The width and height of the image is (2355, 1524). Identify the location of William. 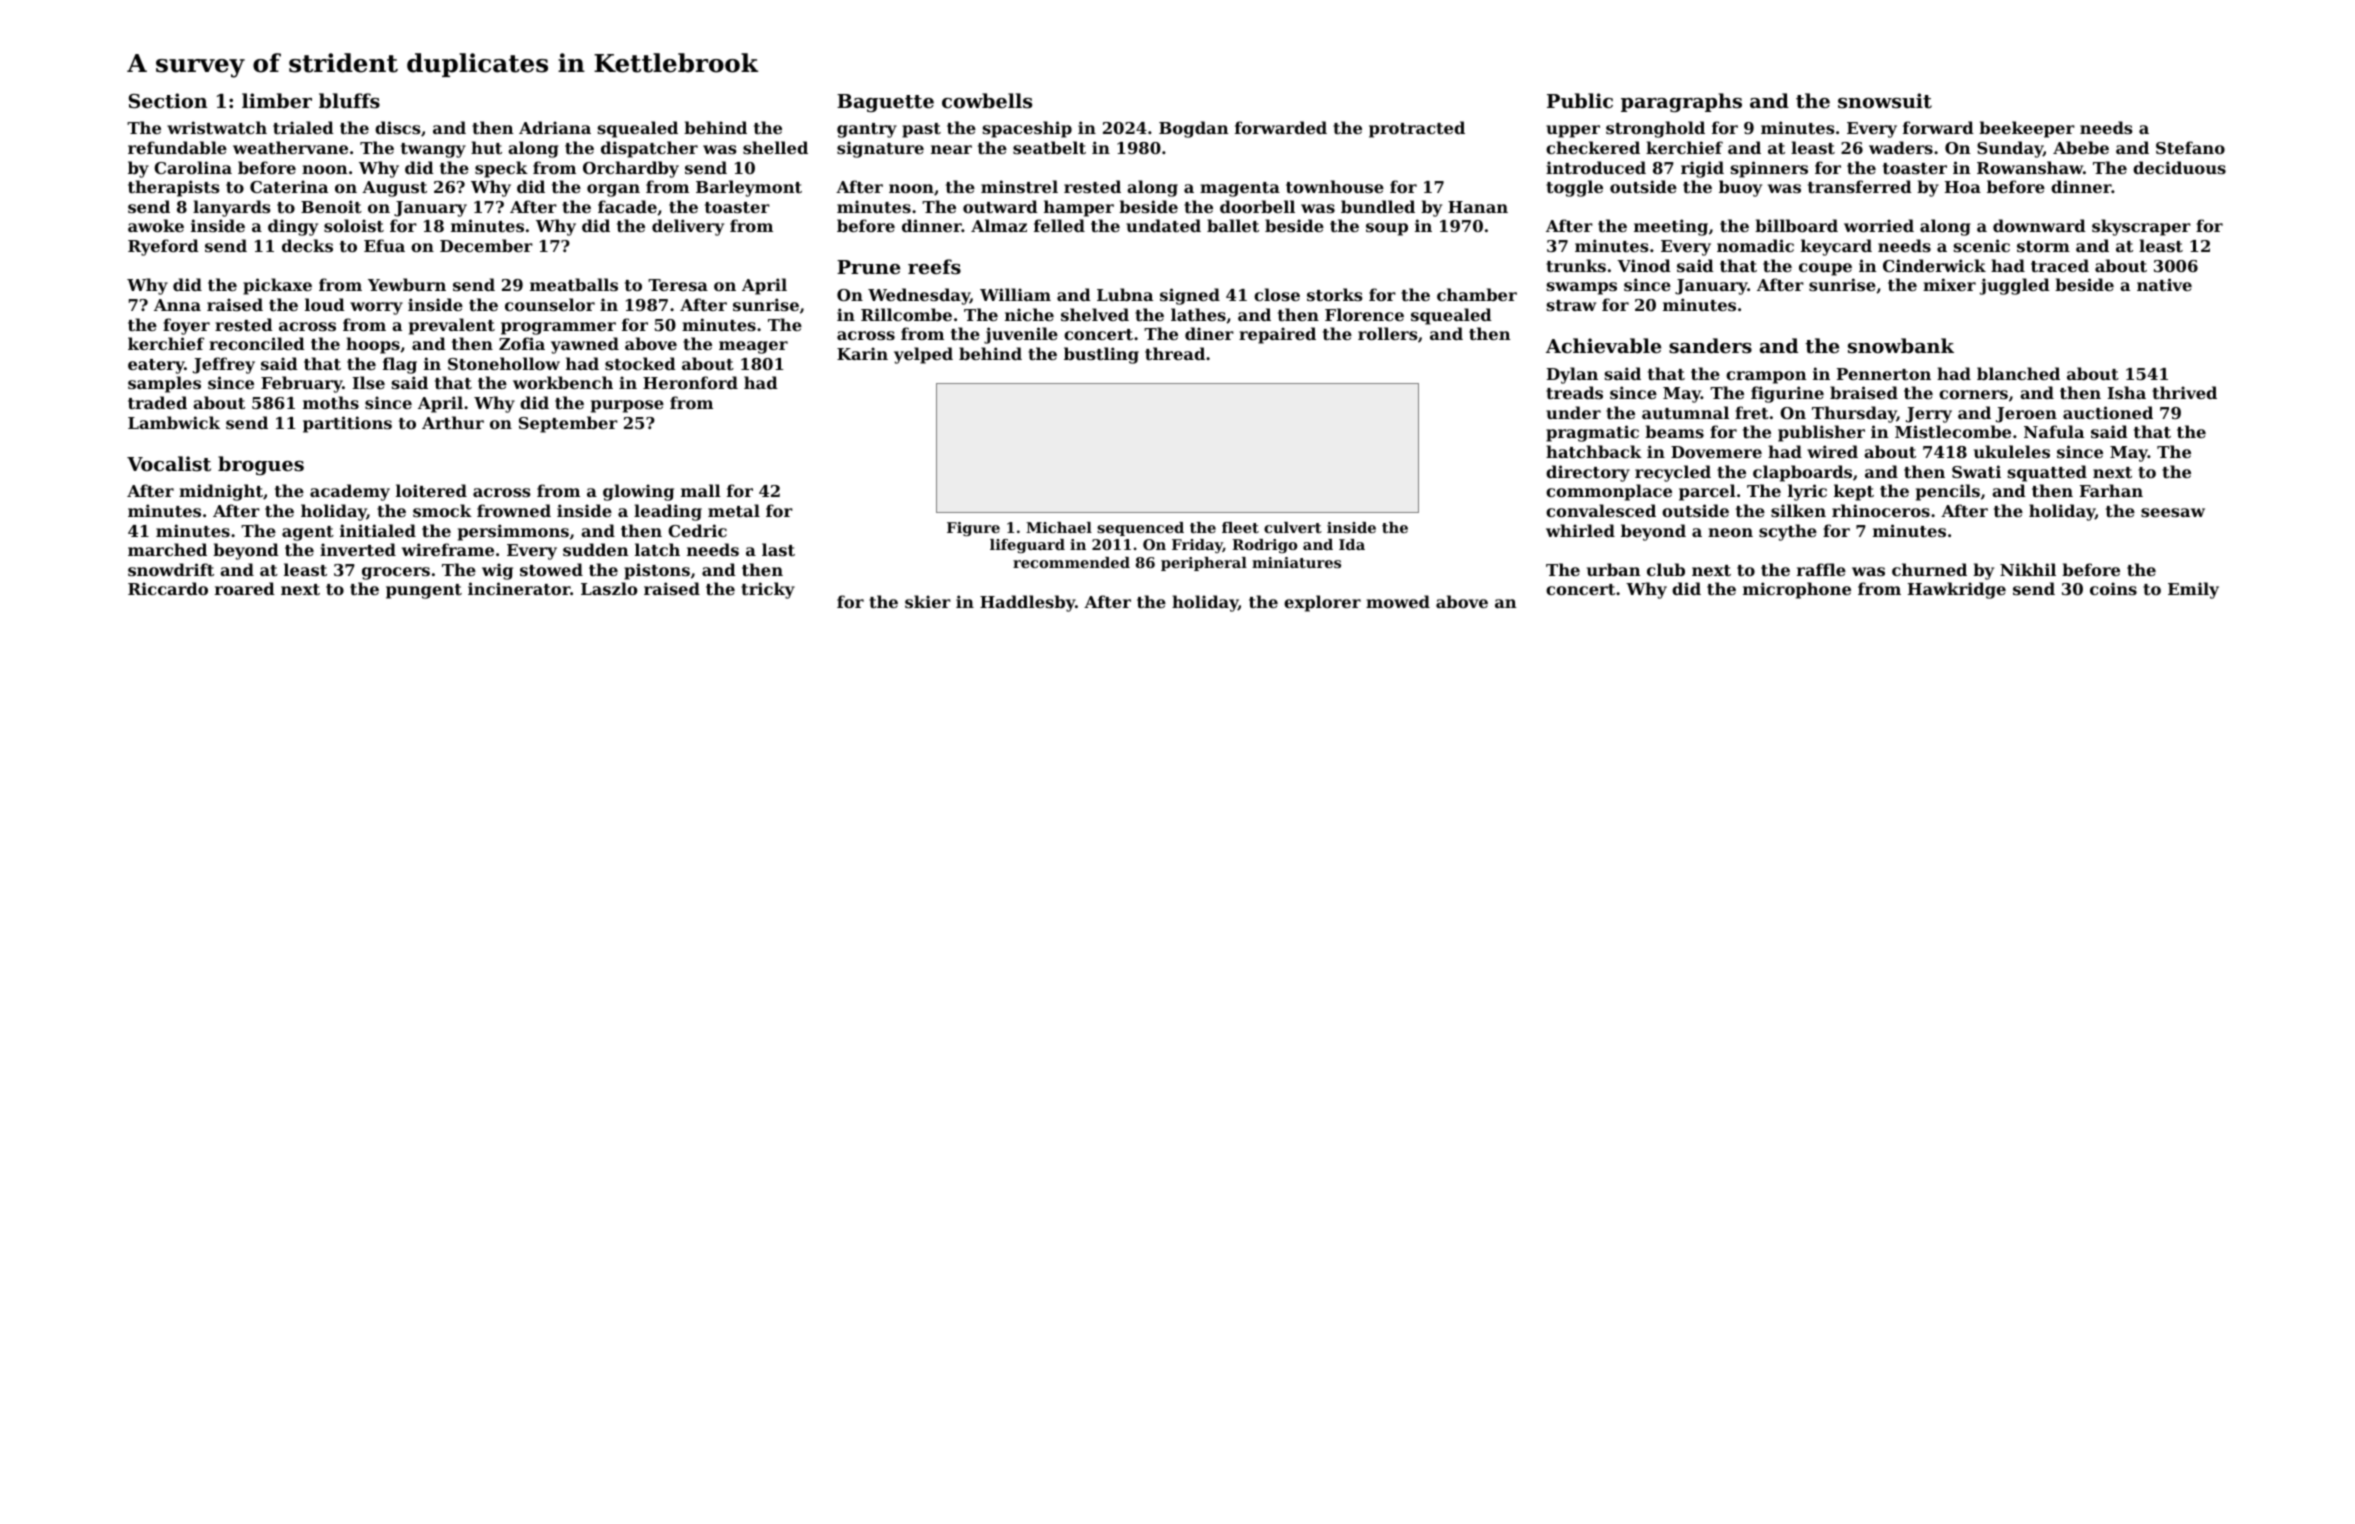
(1015, 294).
